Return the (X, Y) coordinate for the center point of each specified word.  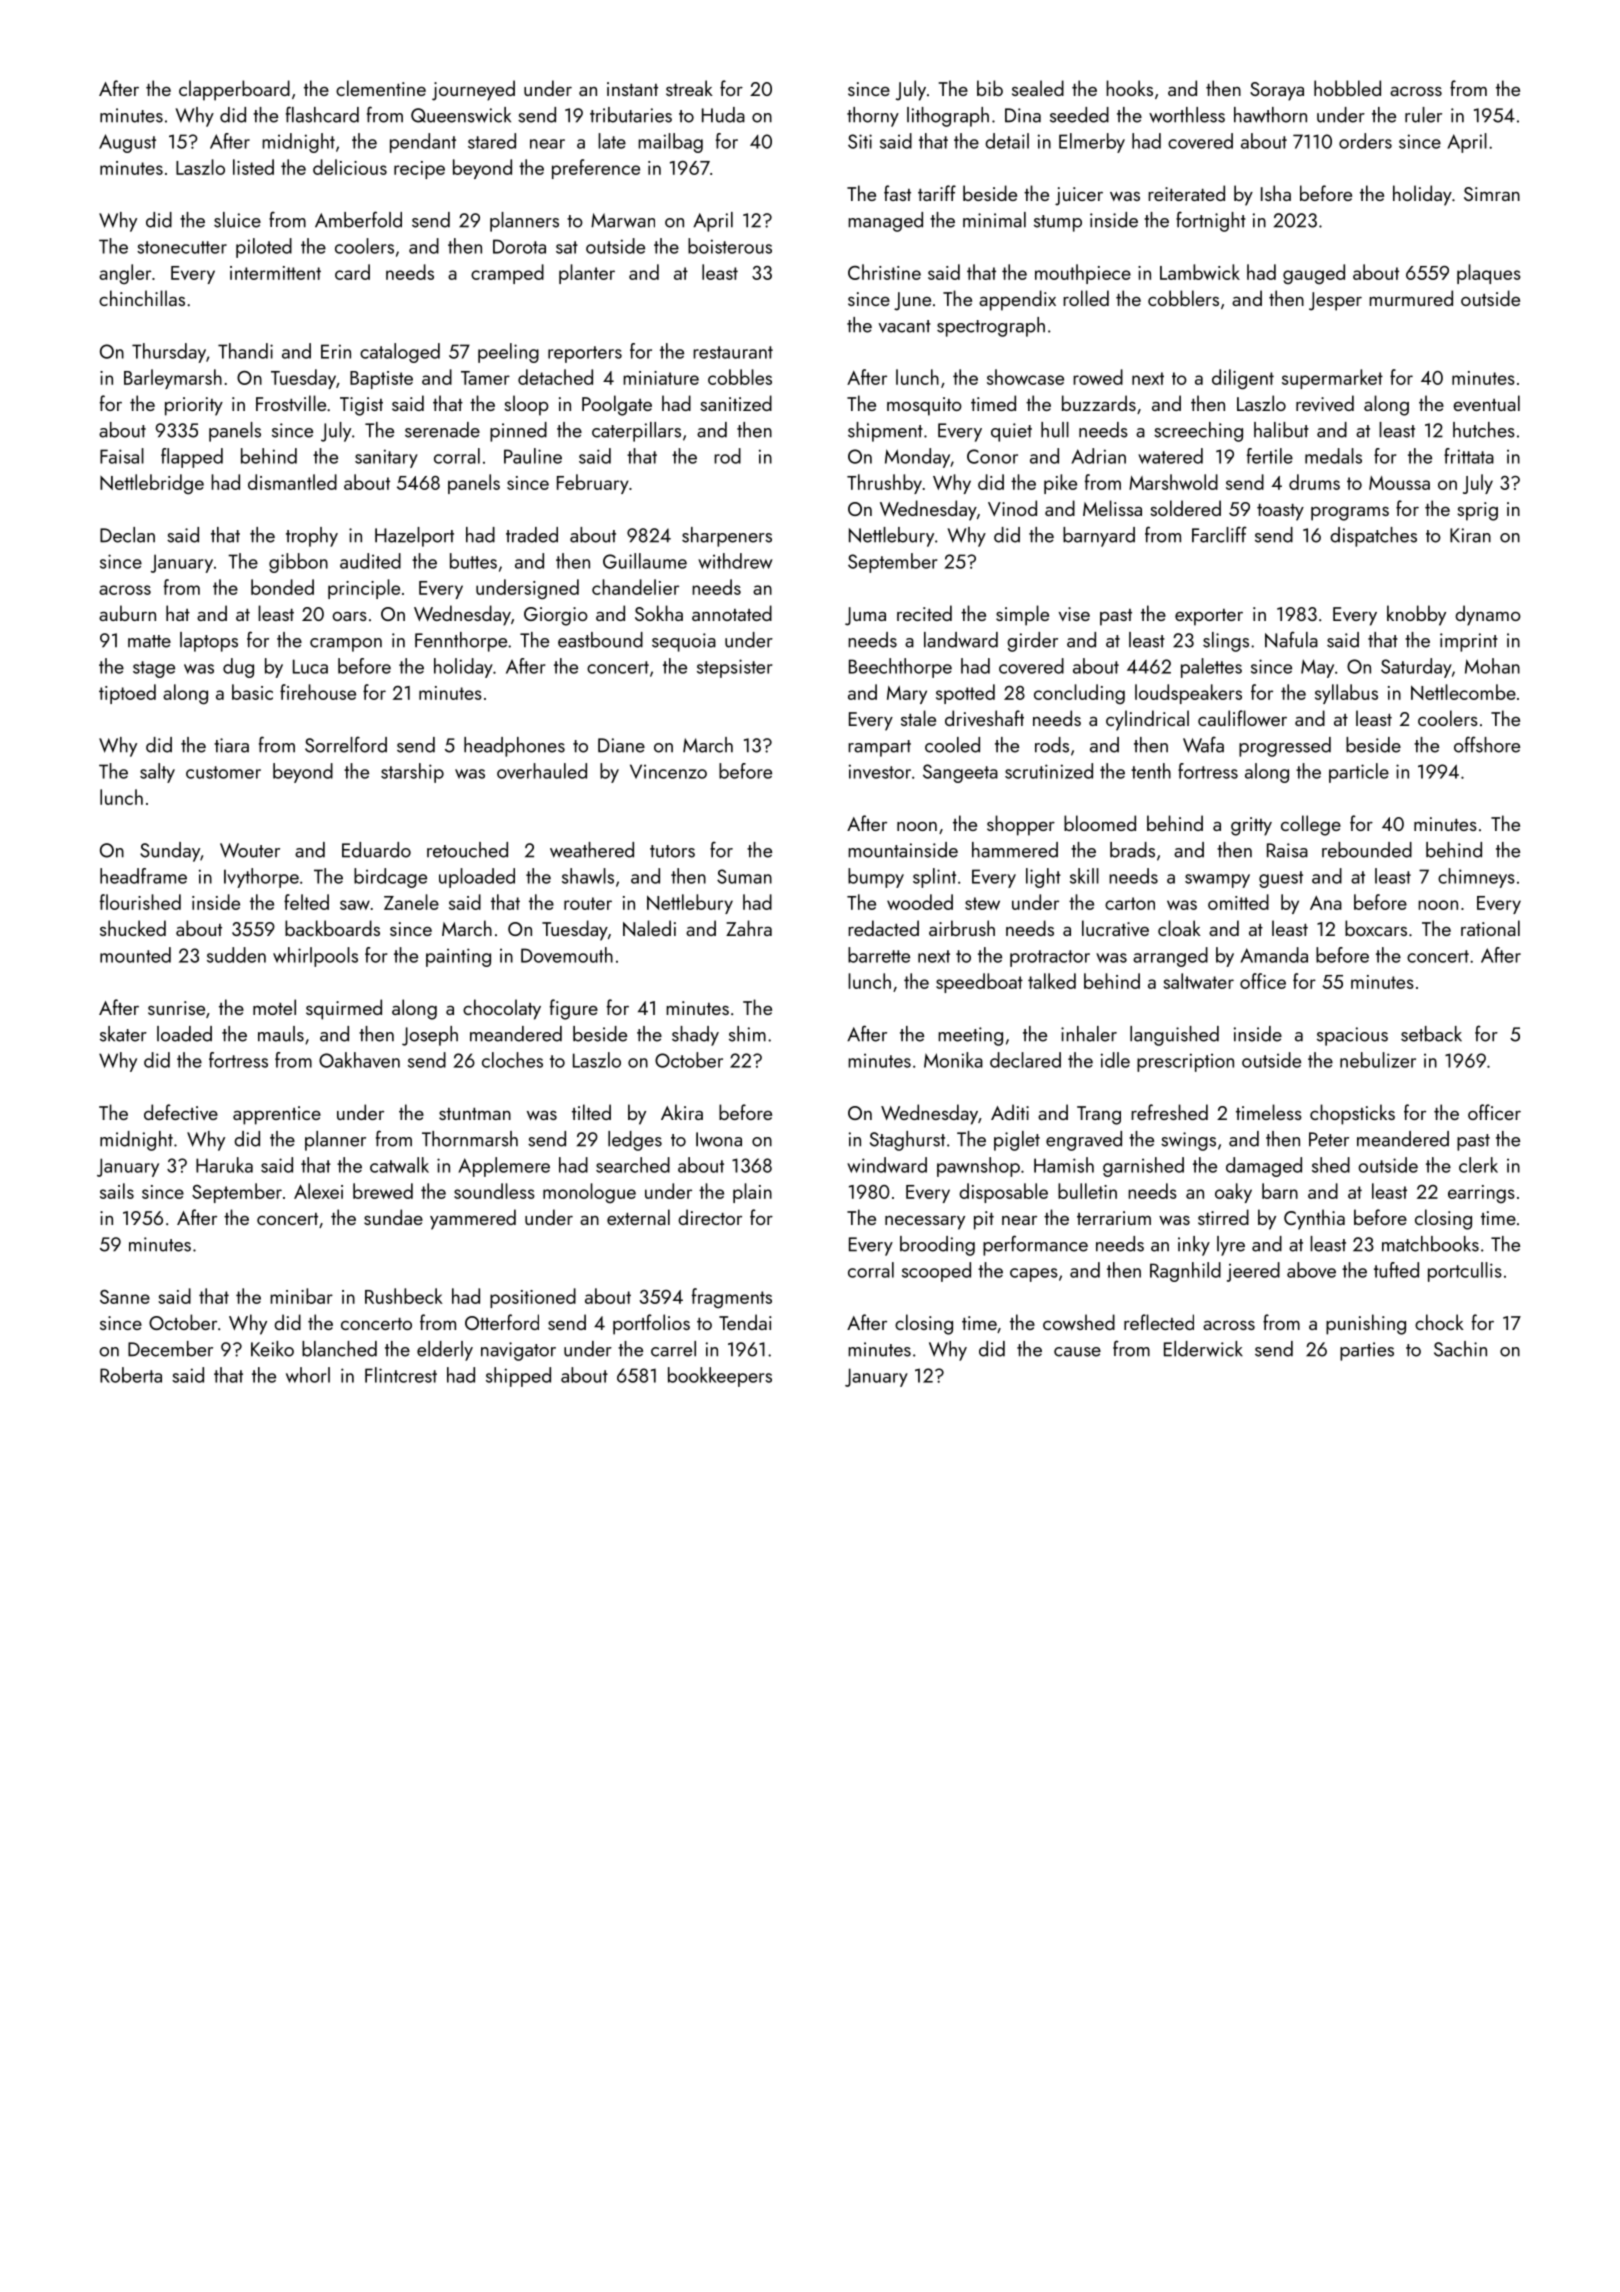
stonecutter (182, 247)
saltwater (1198, 981)
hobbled (1347, 88)
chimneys (1476, 878)
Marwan (623, 220)
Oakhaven (359, 1060)
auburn (127, 613)
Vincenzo (668, 771)
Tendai (745, 1322)
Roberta (131, 1375)
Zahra (749, 928)
